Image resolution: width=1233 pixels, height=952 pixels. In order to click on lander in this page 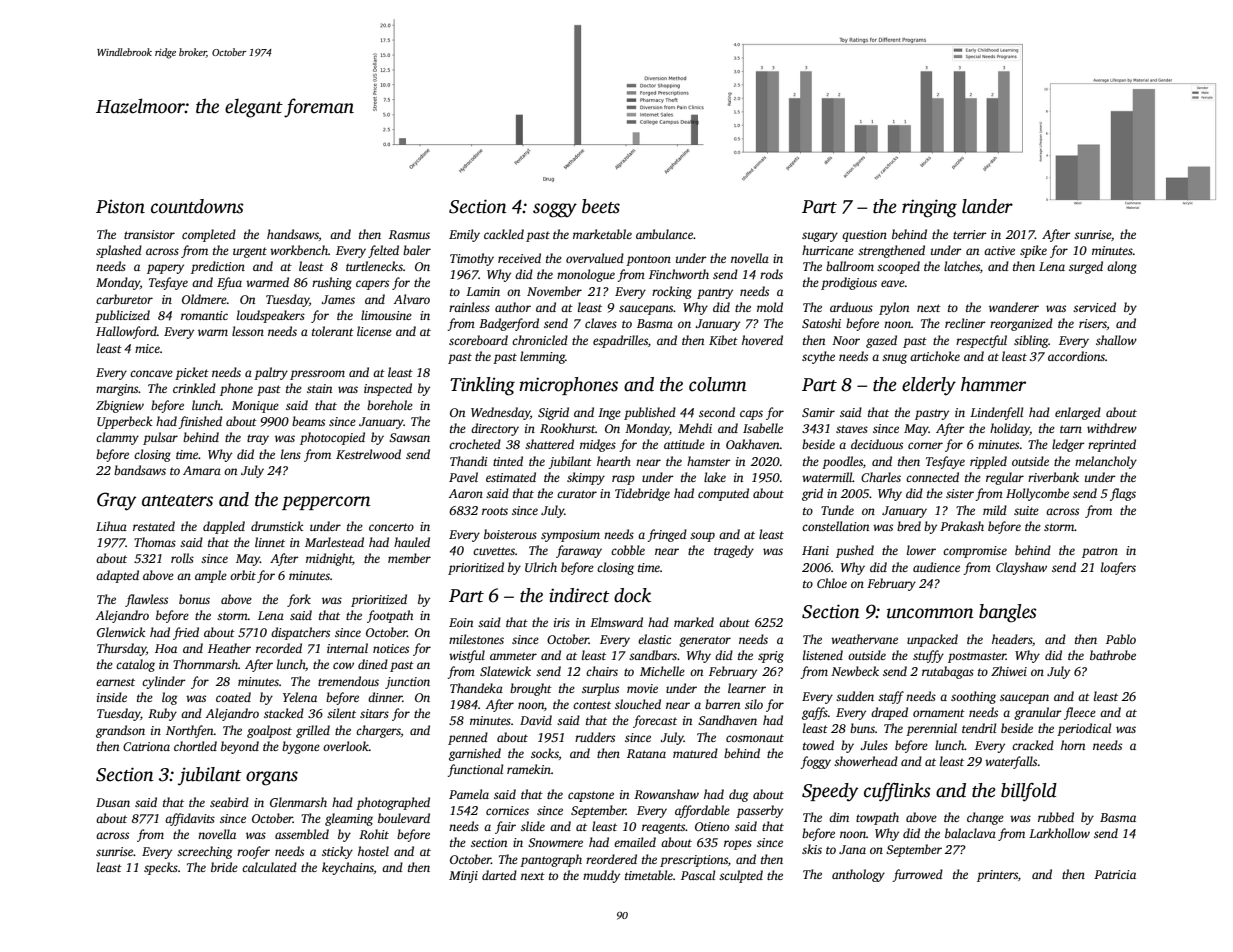, I will do `click(987, 206)`.
